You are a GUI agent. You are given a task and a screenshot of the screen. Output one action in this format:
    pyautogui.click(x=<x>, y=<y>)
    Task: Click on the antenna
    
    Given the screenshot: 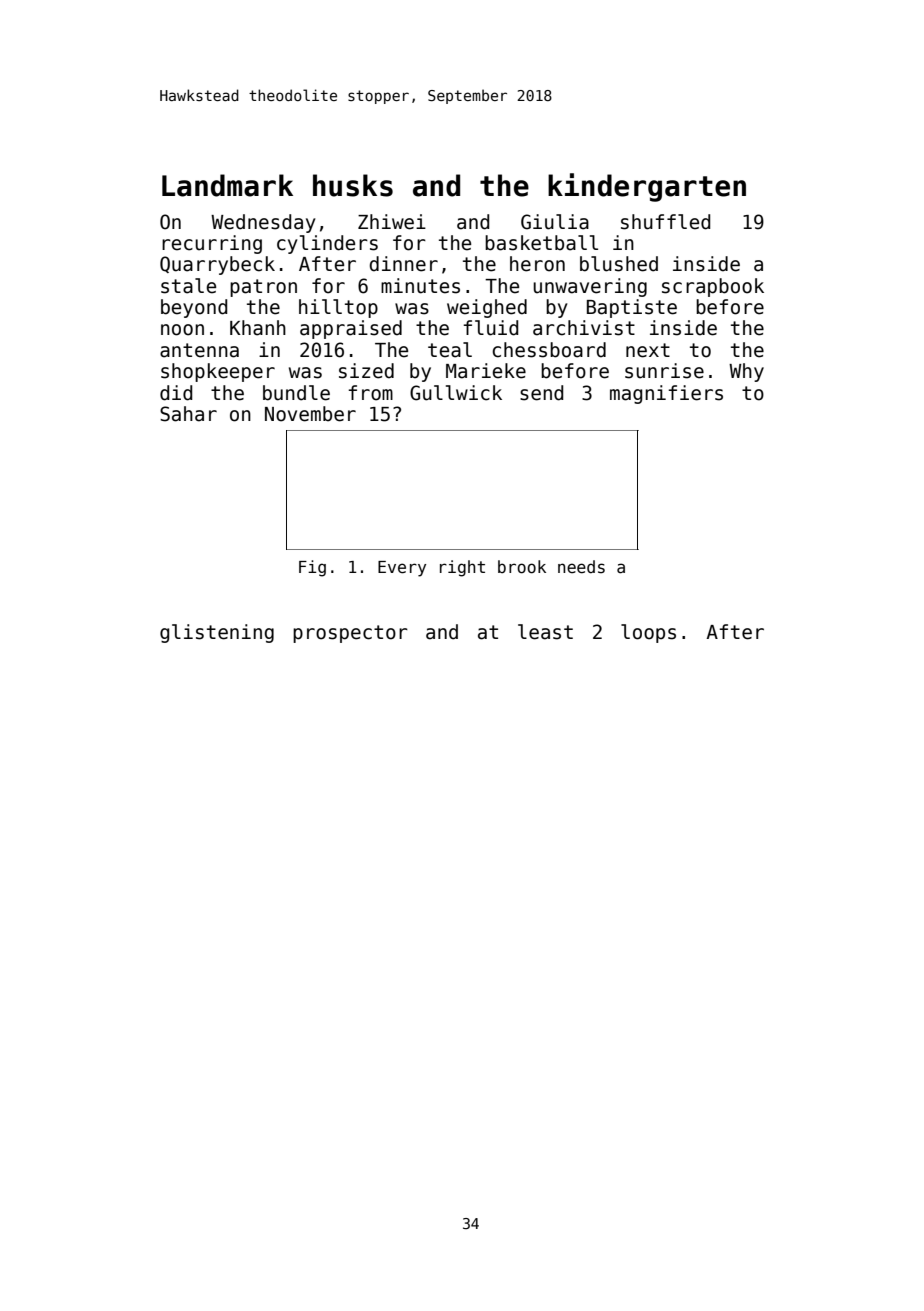 What is the action you would take?
    pyautogui.click(x=199, y=350)
